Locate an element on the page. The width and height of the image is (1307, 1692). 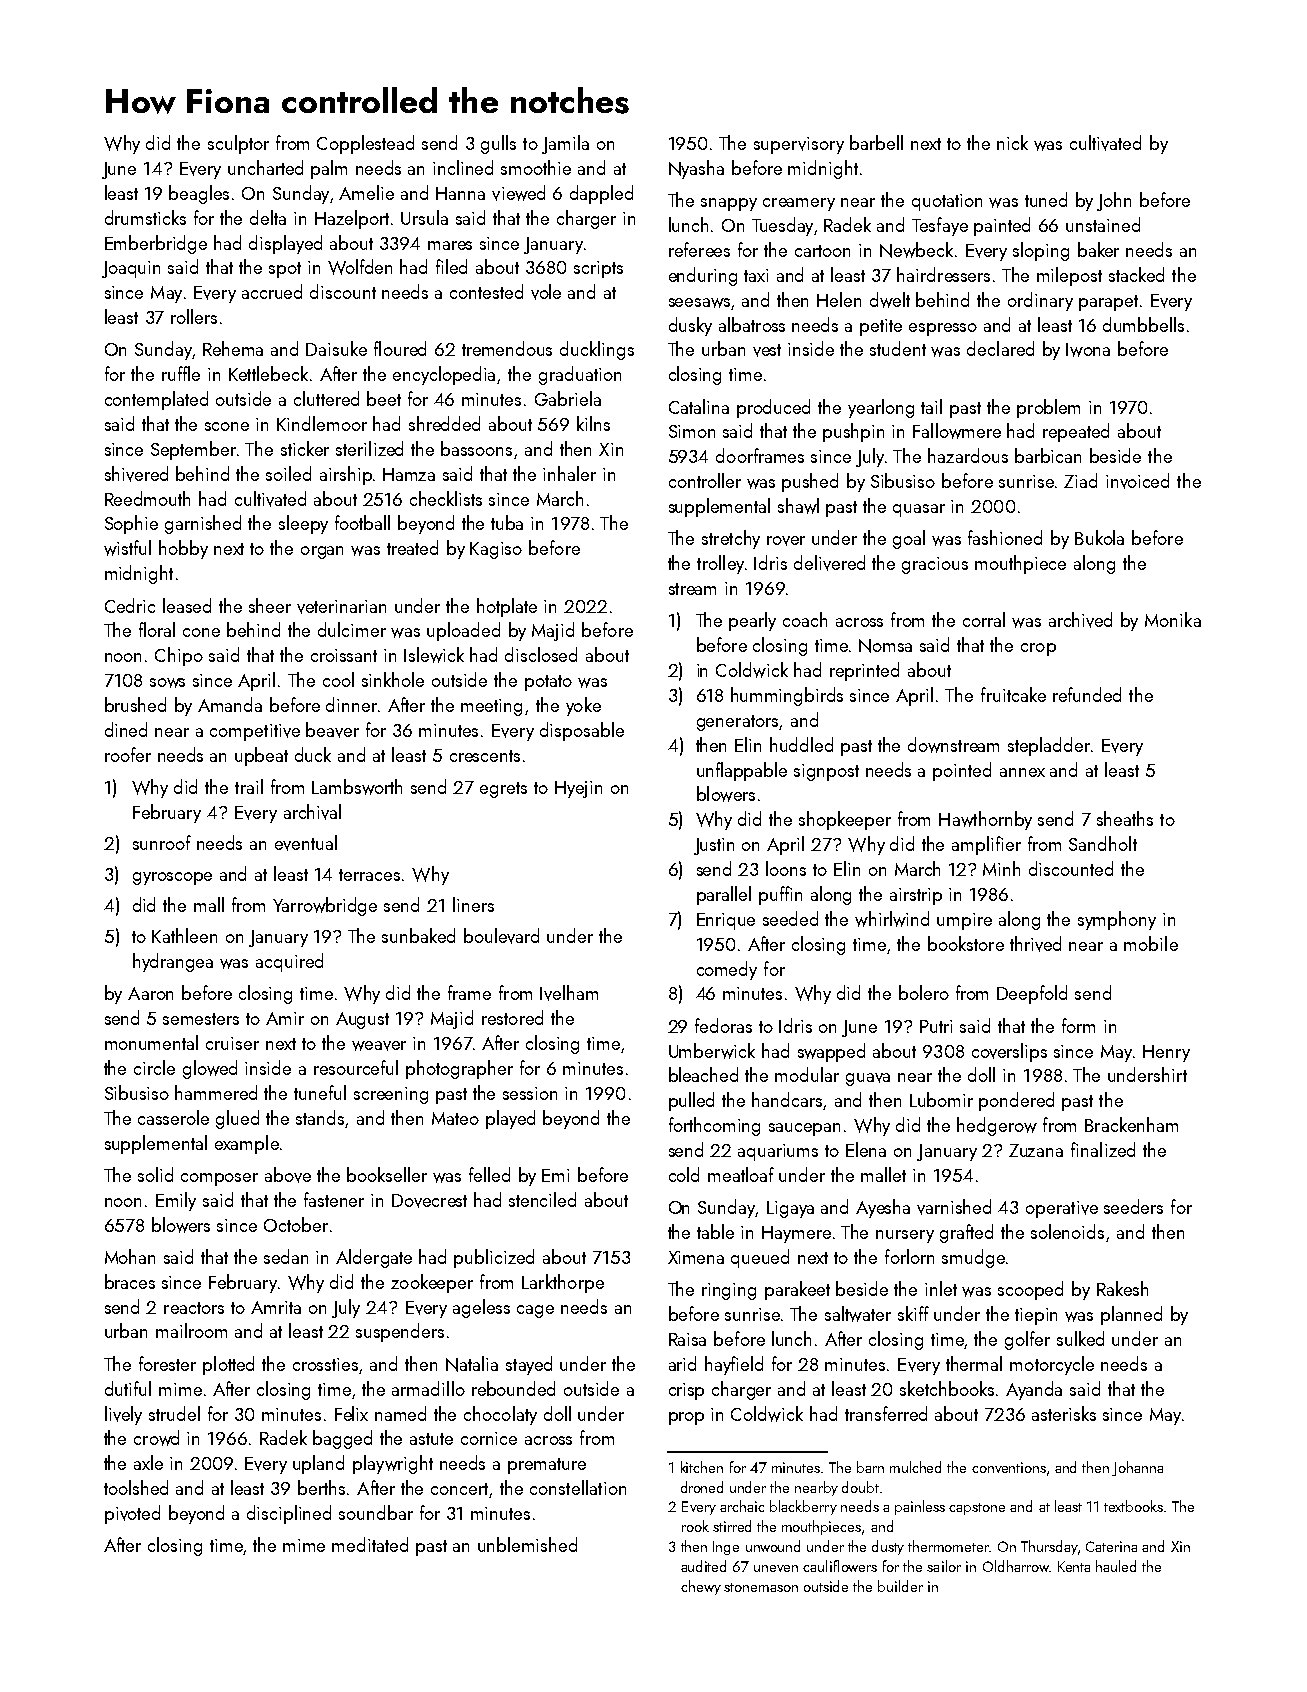
gyroscope is located at coordinates (172, 878).
